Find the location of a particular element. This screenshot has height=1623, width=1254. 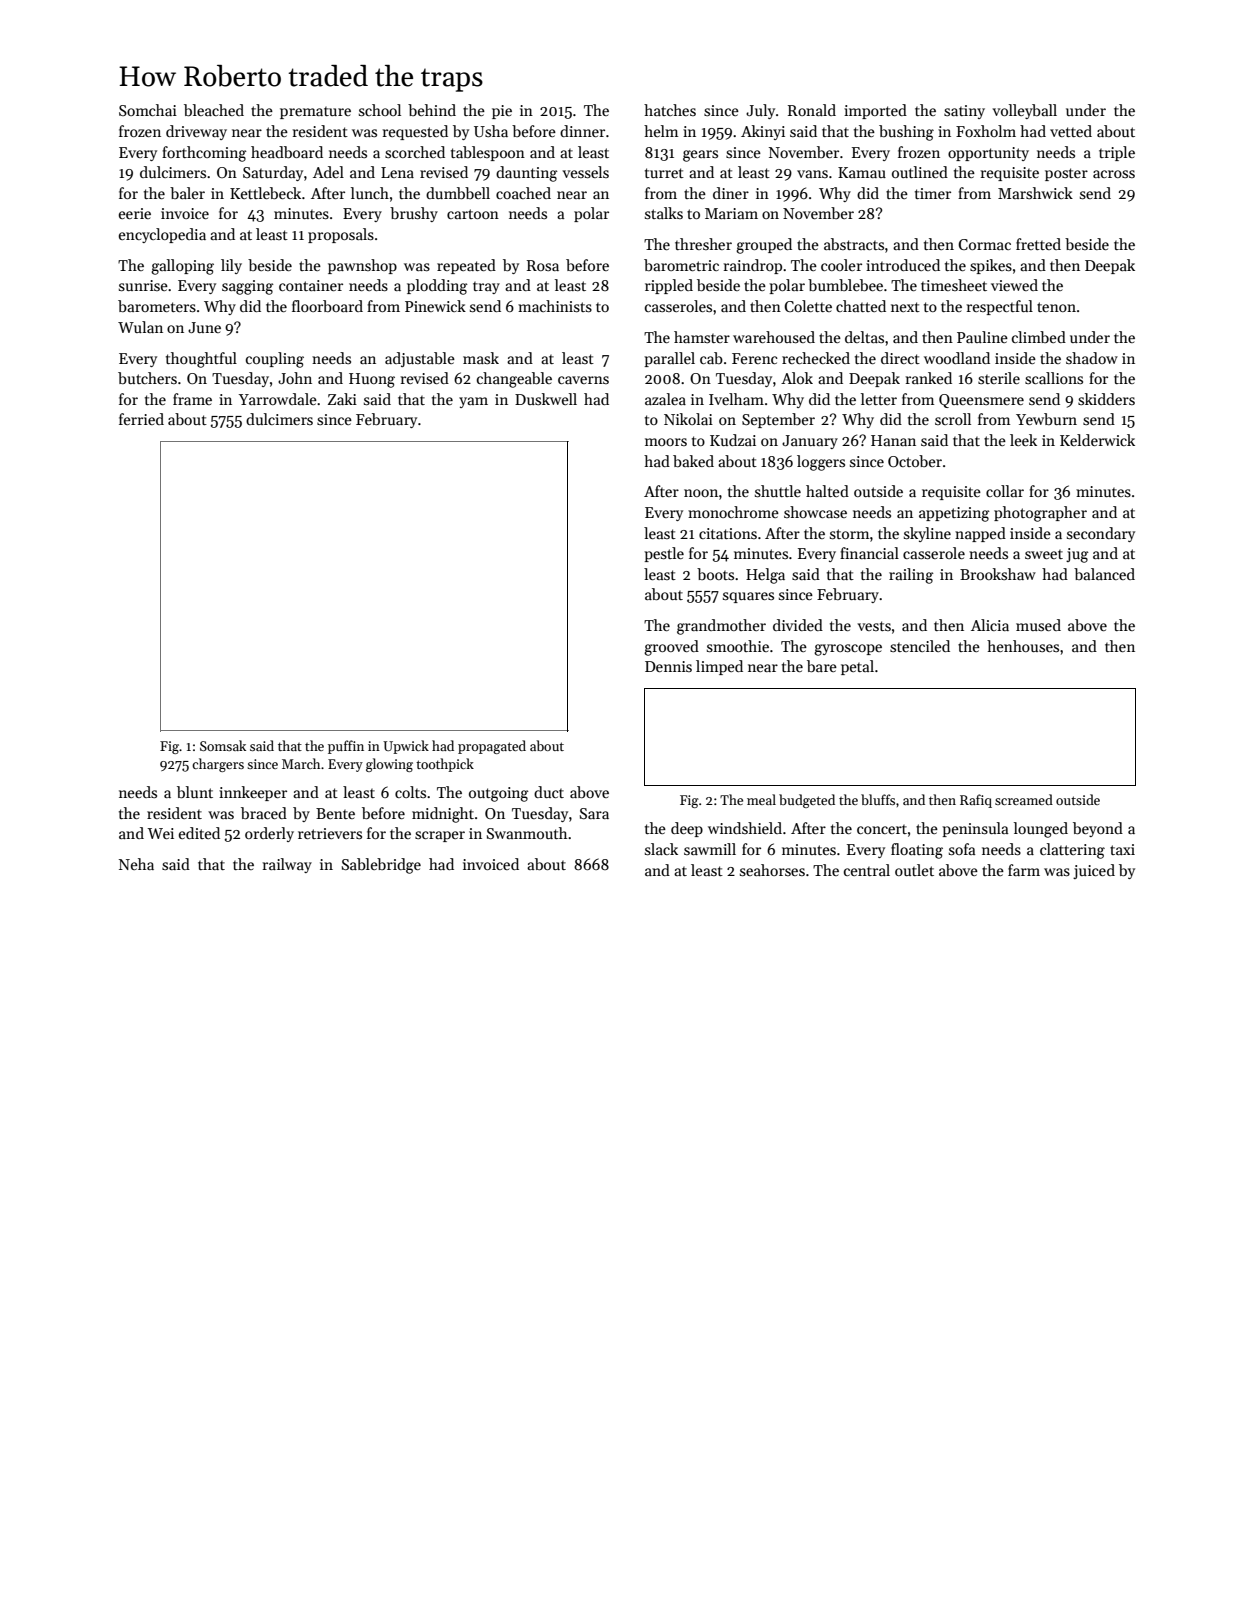

Yarrowdale is located at coordinates (278, 399).
